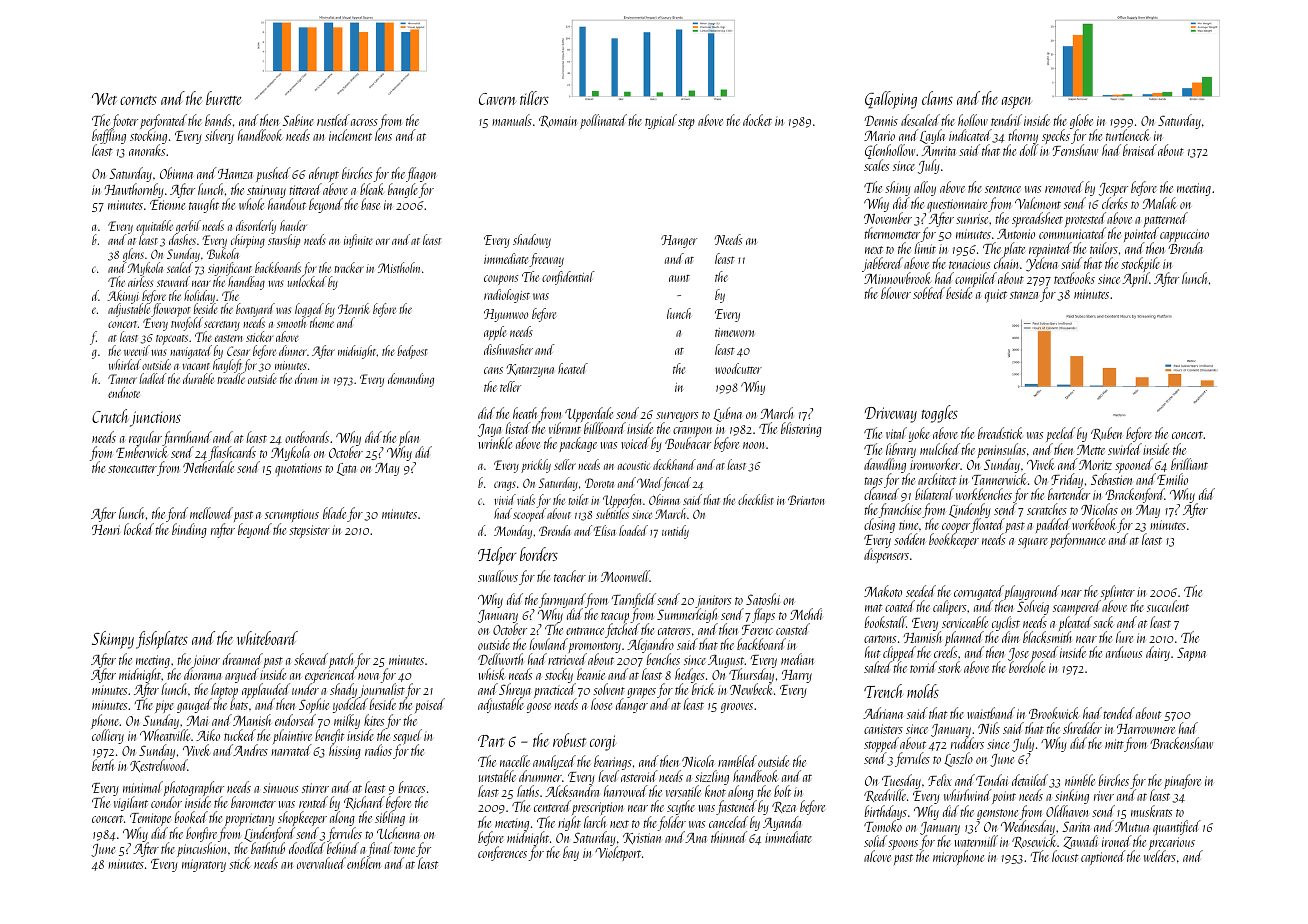 The width and height of the page is (1308, 924). Describe the element at coordinates (806, 500) in the page. I see `Briarton` at that location.
